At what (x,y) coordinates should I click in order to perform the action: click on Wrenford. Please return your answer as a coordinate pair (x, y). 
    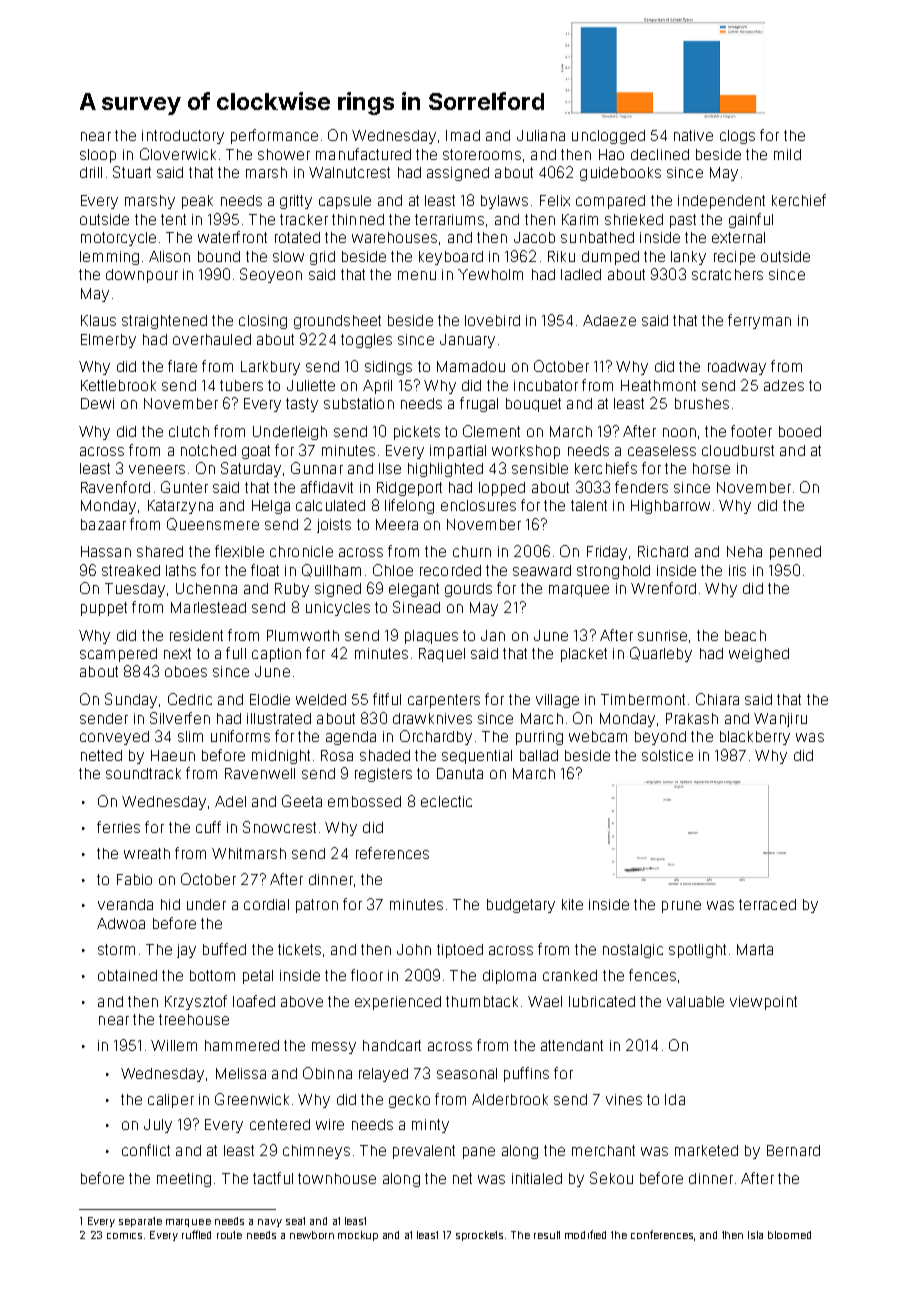
    Looking at the image, I should click on (663, 588).
